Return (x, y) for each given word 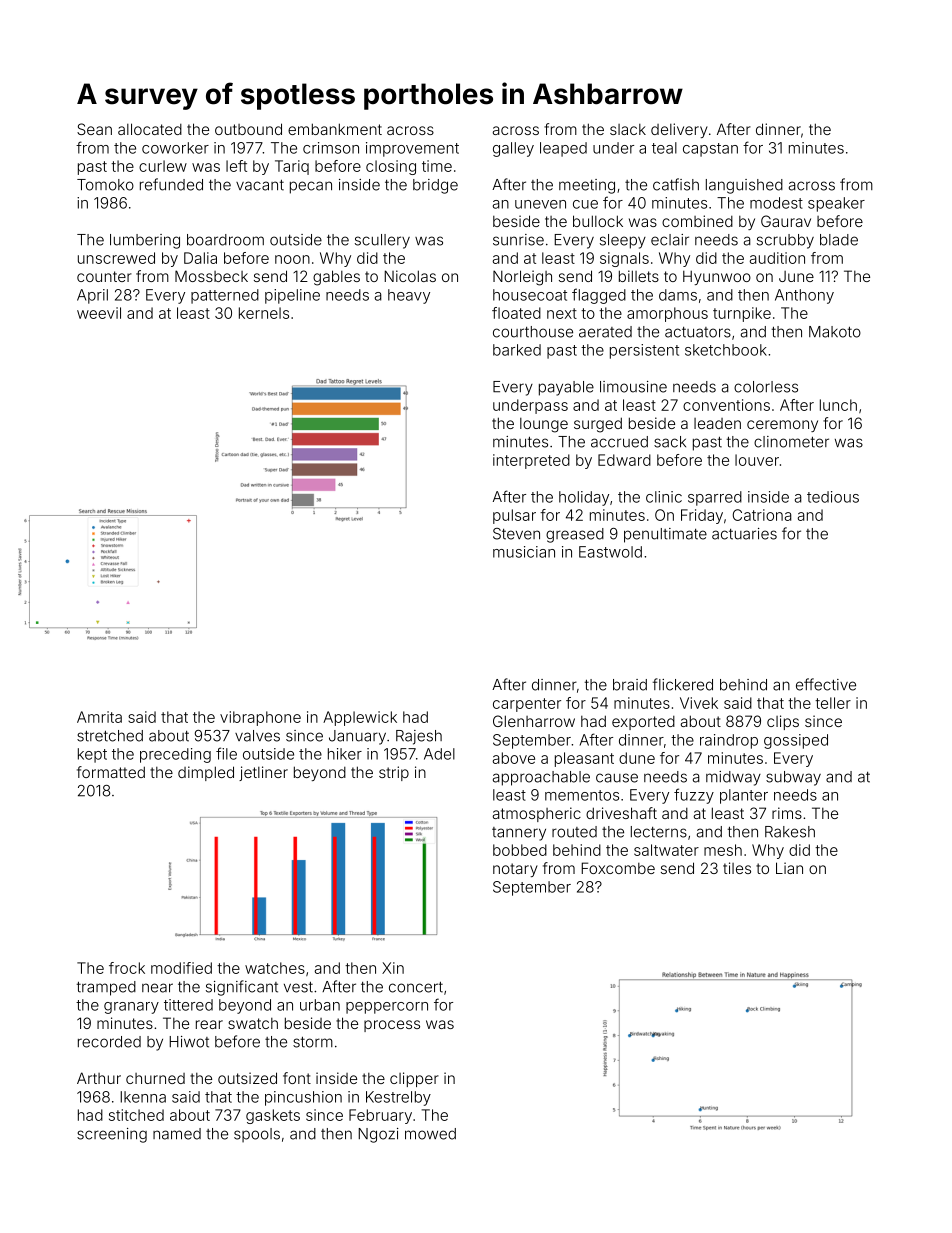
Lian (789, 868)
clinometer (791, 442)
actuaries (744, 534)
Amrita (99, 717)
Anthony (804, 296)
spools (257, 1135)
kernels (264, 313)
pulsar (514, 516)
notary (515, 870)
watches (275, 968)
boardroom (225, 240)
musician (524, 552)
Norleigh (522, 278)
